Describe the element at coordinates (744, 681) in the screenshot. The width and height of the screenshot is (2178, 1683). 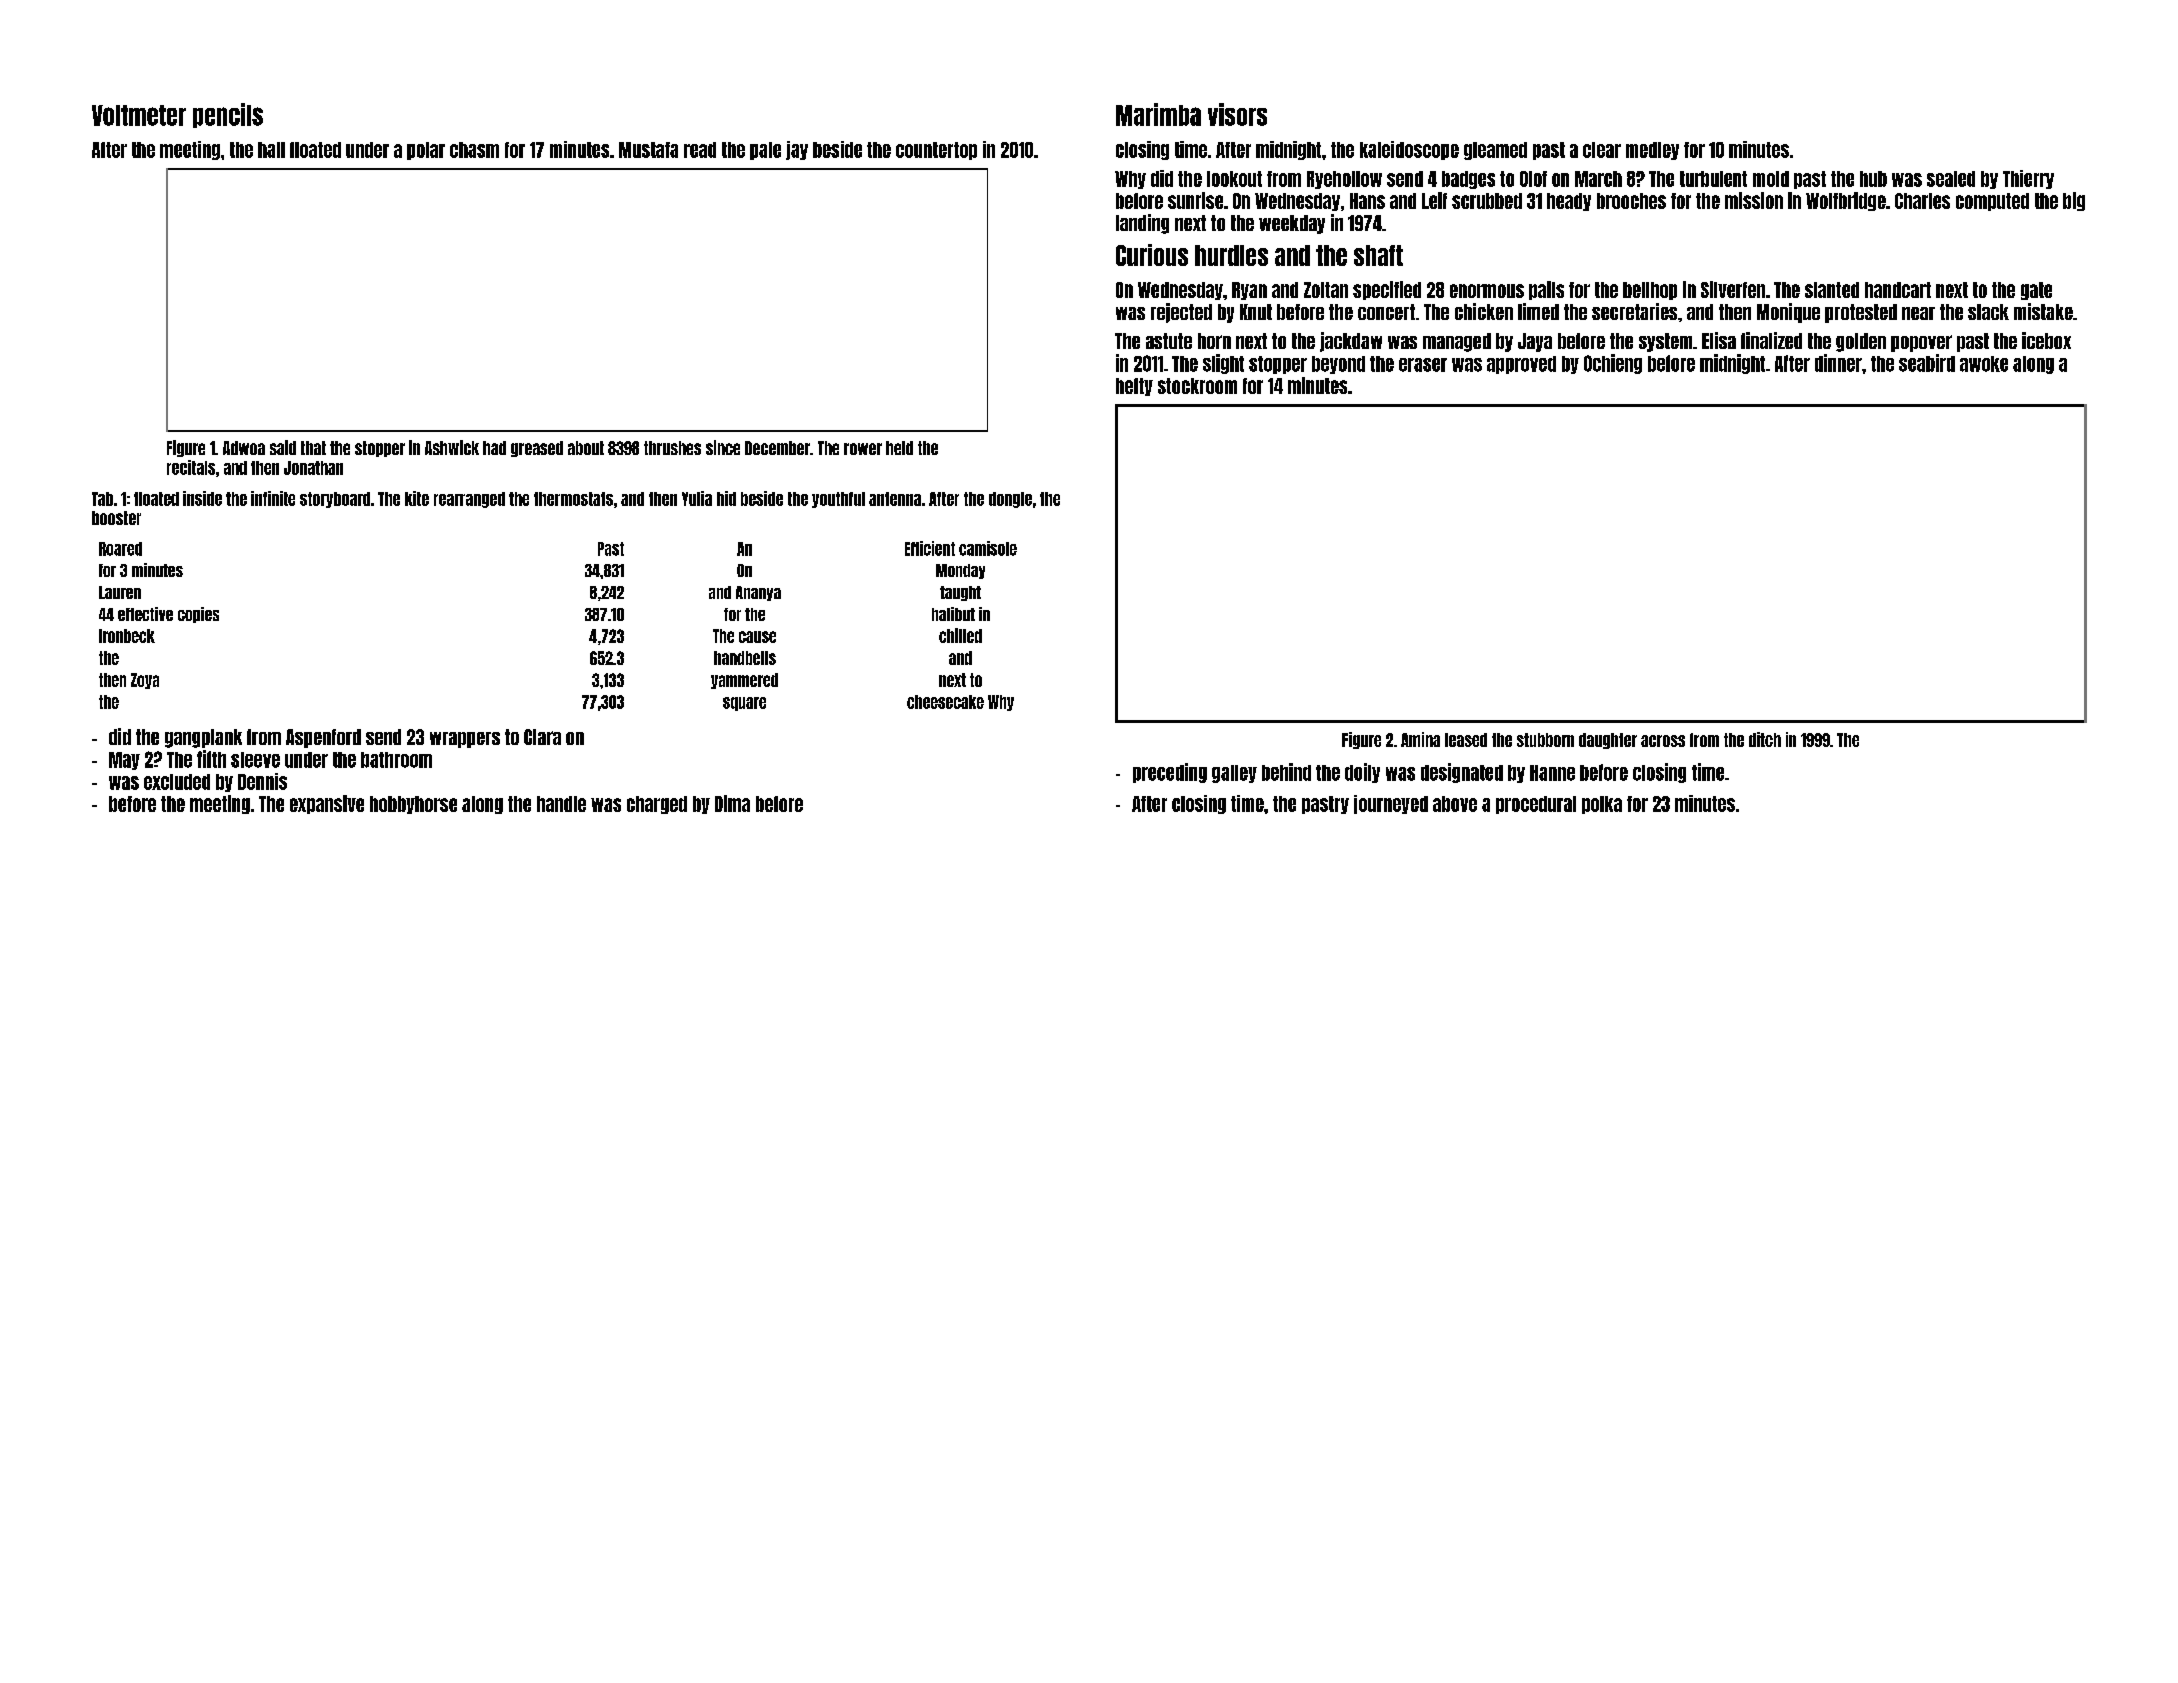
I see `yammered` at that location.
